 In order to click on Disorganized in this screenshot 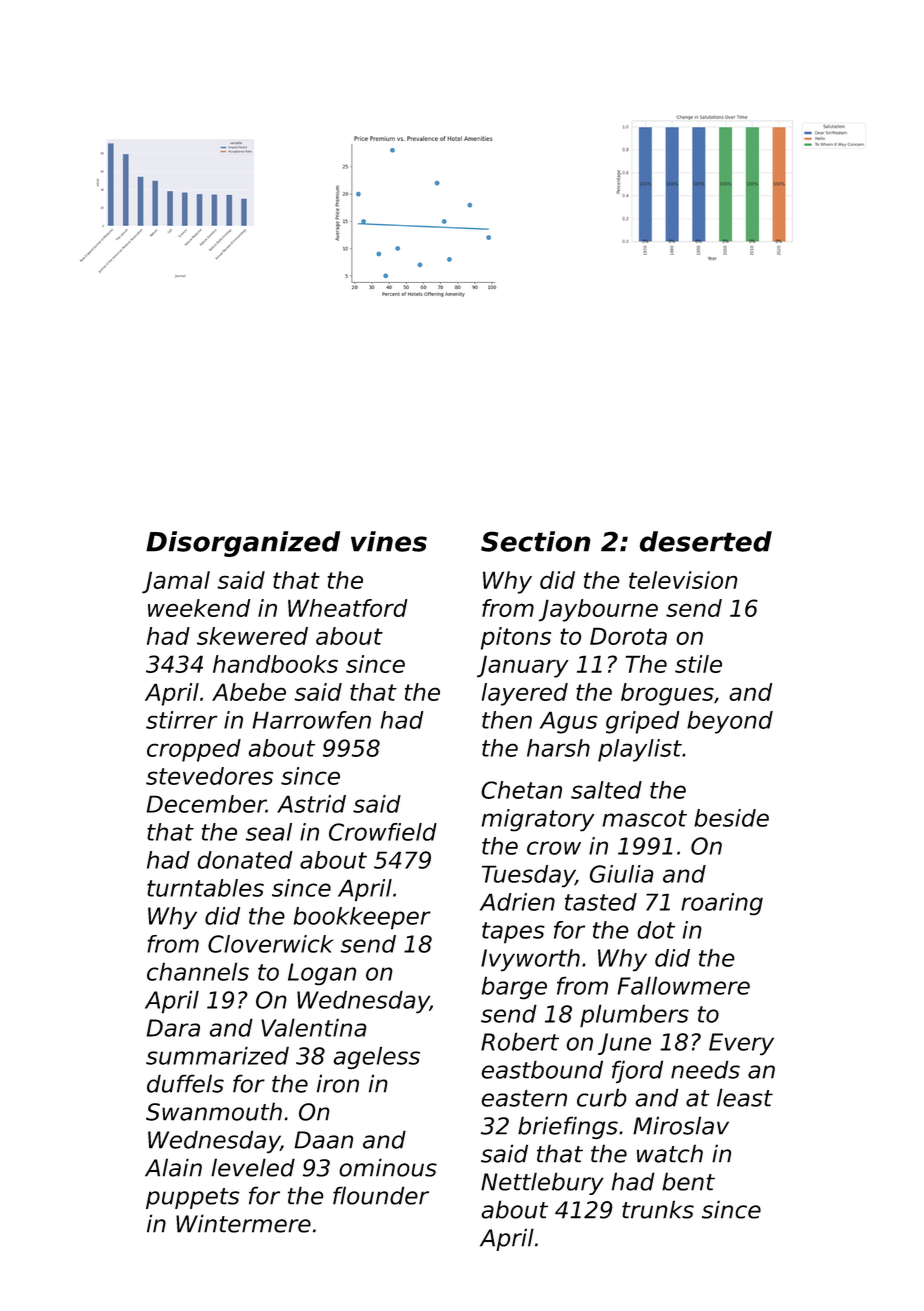, I will do `click(243, 544)`.
